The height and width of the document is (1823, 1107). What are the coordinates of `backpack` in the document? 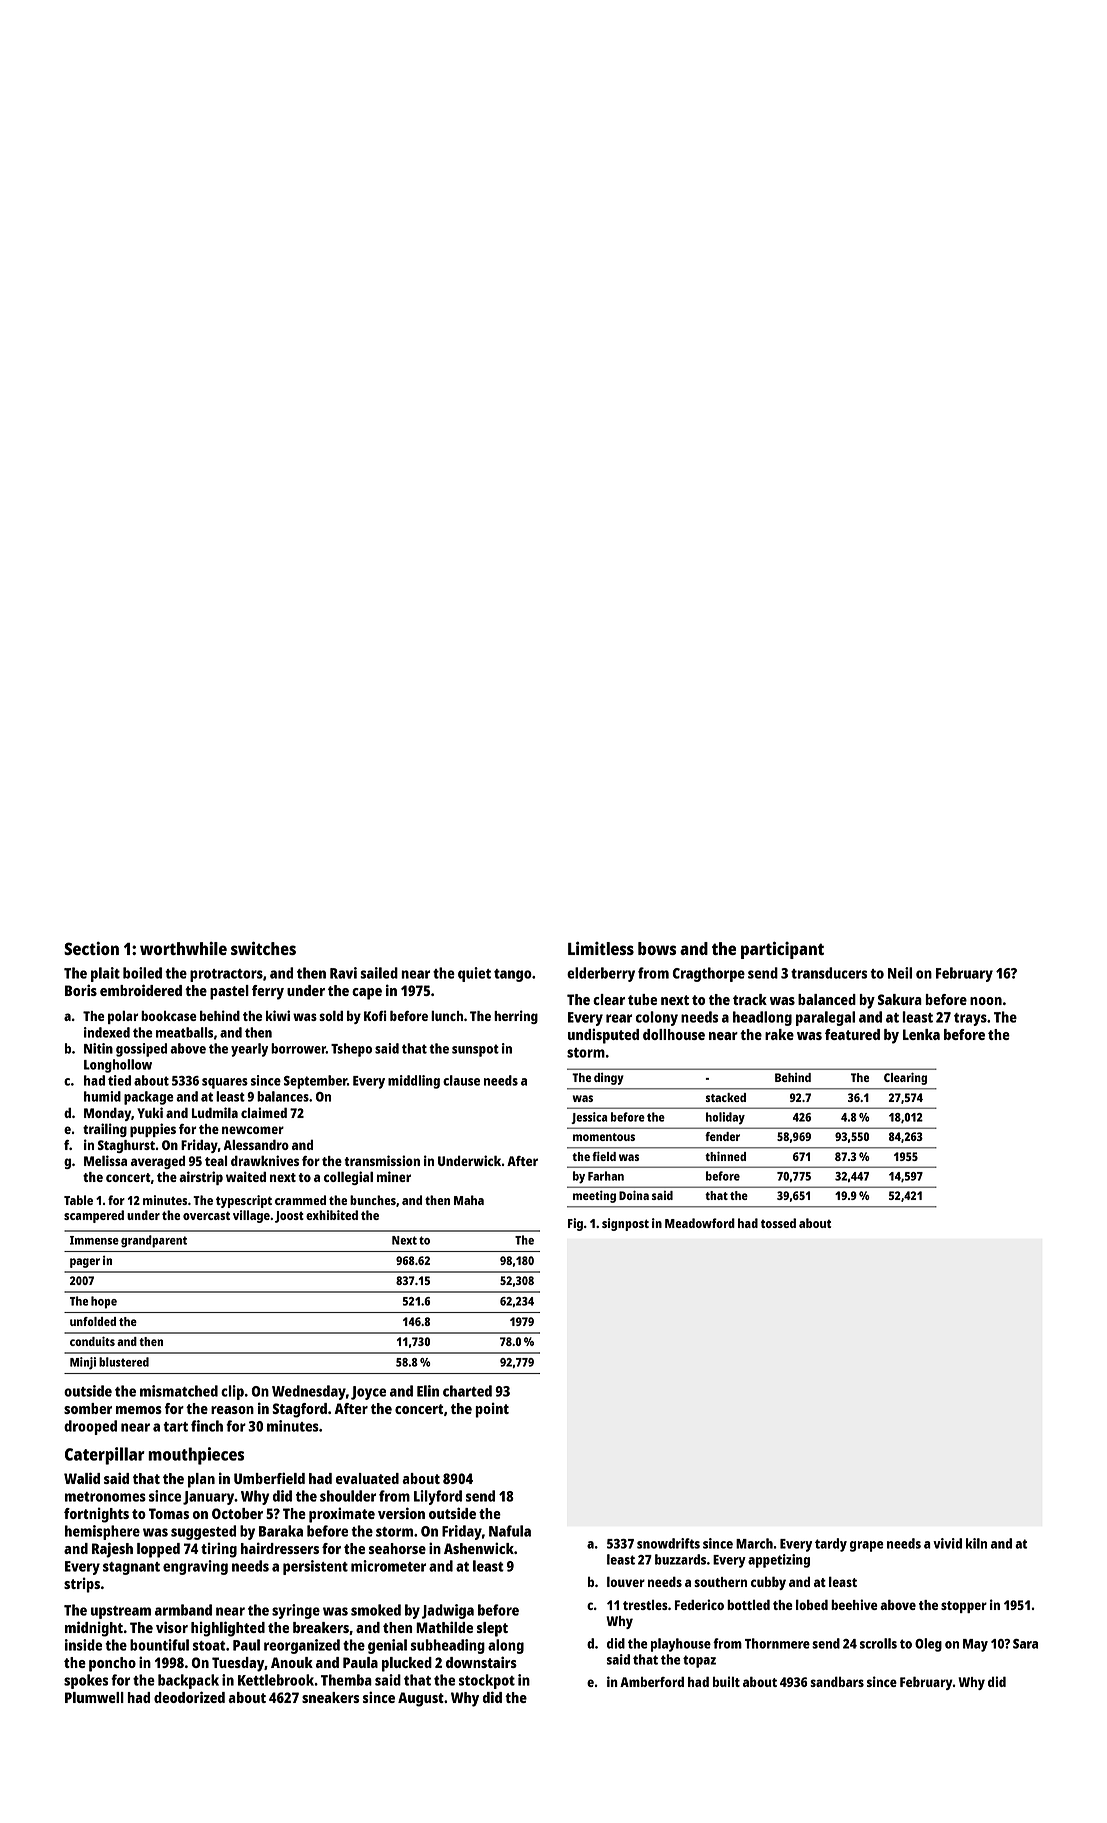 It's located at (188, 1681).
